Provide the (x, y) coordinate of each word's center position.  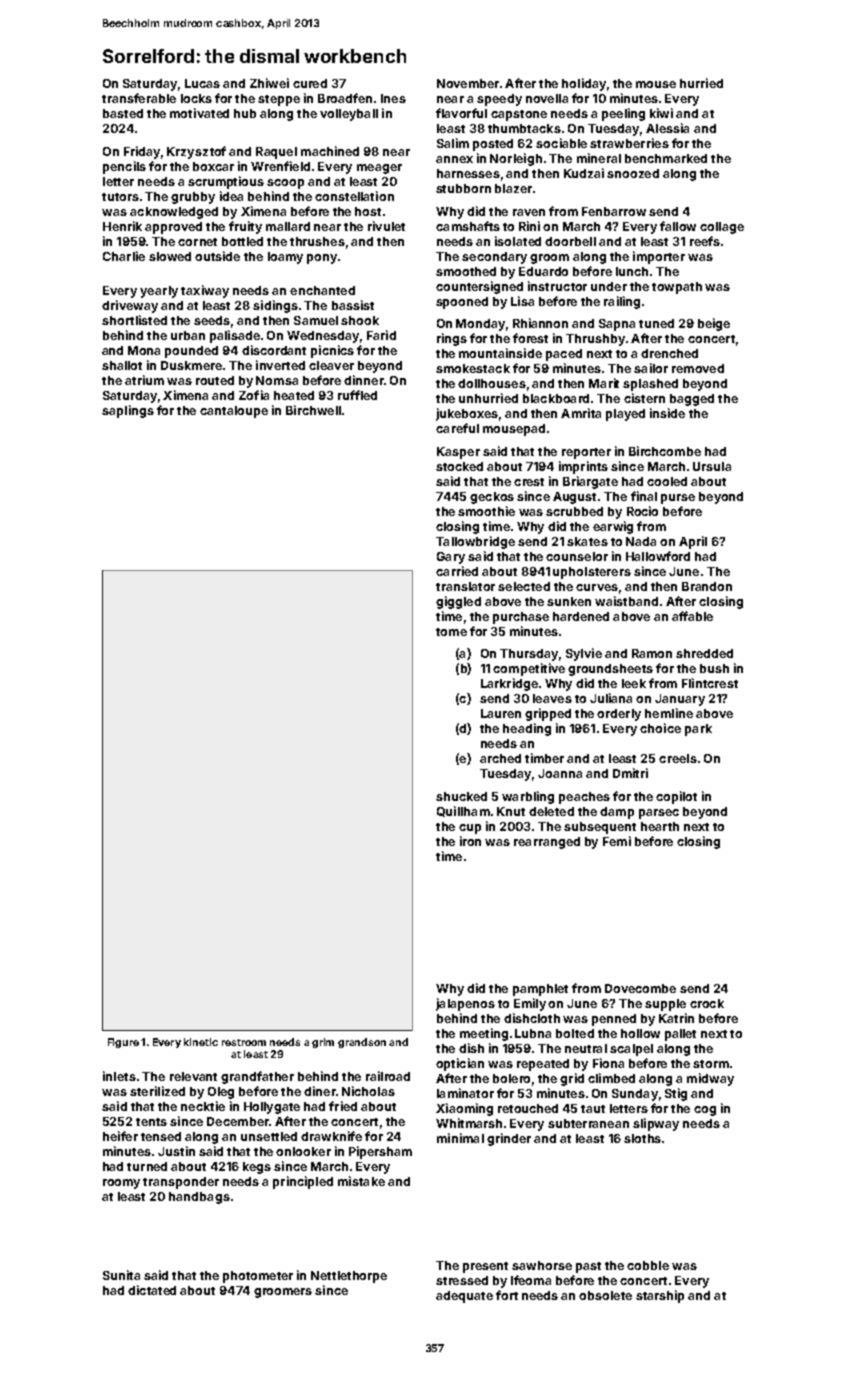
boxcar (213, 166)
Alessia (667, 128)
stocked (459, 466)
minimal (460, 1138)
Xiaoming (464, 1109)
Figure (123, 1043)
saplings (128, 411)
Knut (511, 811)
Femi (617, 841)
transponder (181, 1183)
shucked (461, 796)
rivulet (386, 226)
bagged (692, 400)
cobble (648, 1265)
